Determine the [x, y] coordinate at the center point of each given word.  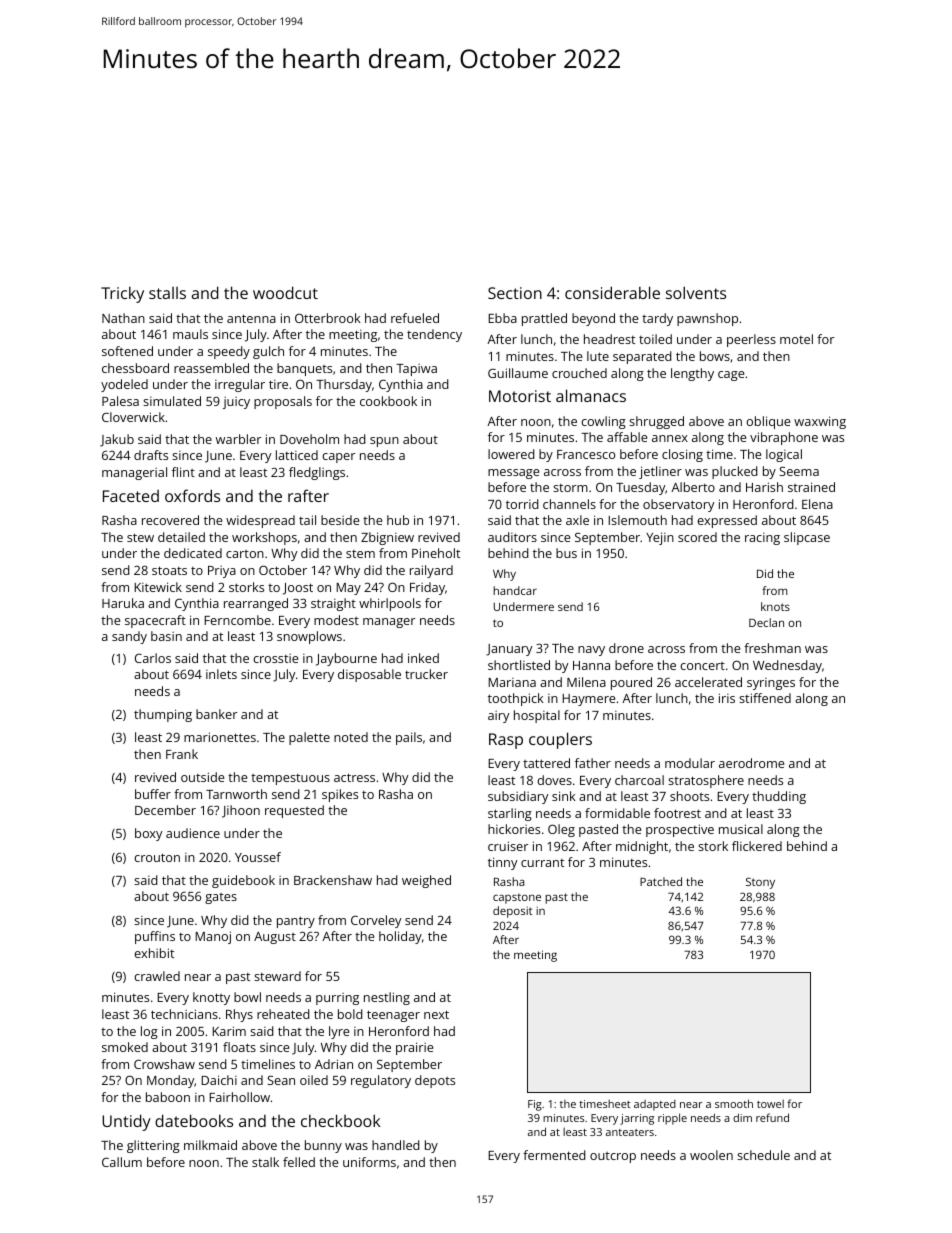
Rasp [506, 741]
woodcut [285, 292]
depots [435, 1081]
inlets [221, 674]
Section [515, 293]
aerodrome [751, 763]
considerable [612, 292]
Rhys [239, 1015]
